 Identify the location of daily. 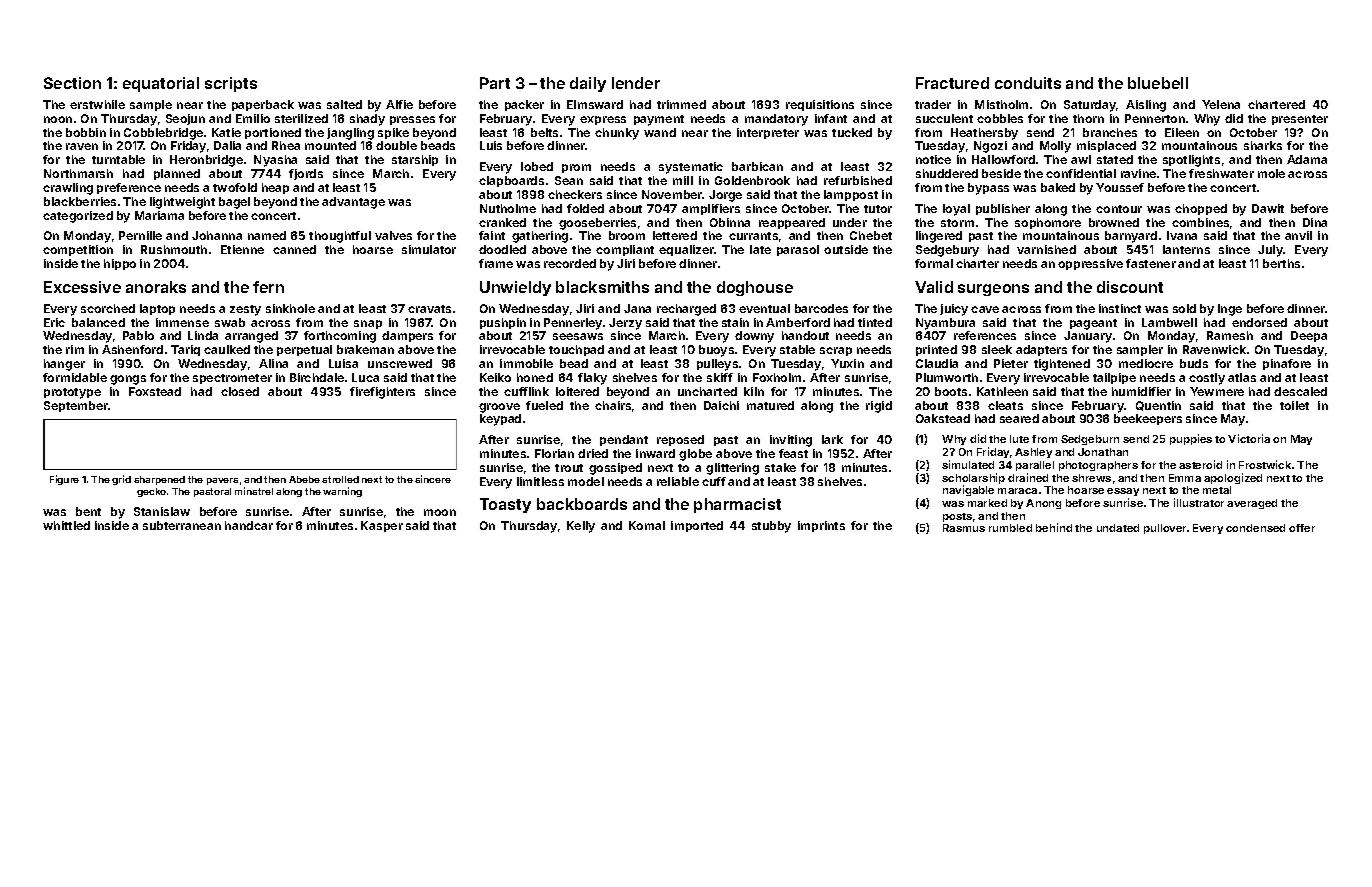
(588, 84).
